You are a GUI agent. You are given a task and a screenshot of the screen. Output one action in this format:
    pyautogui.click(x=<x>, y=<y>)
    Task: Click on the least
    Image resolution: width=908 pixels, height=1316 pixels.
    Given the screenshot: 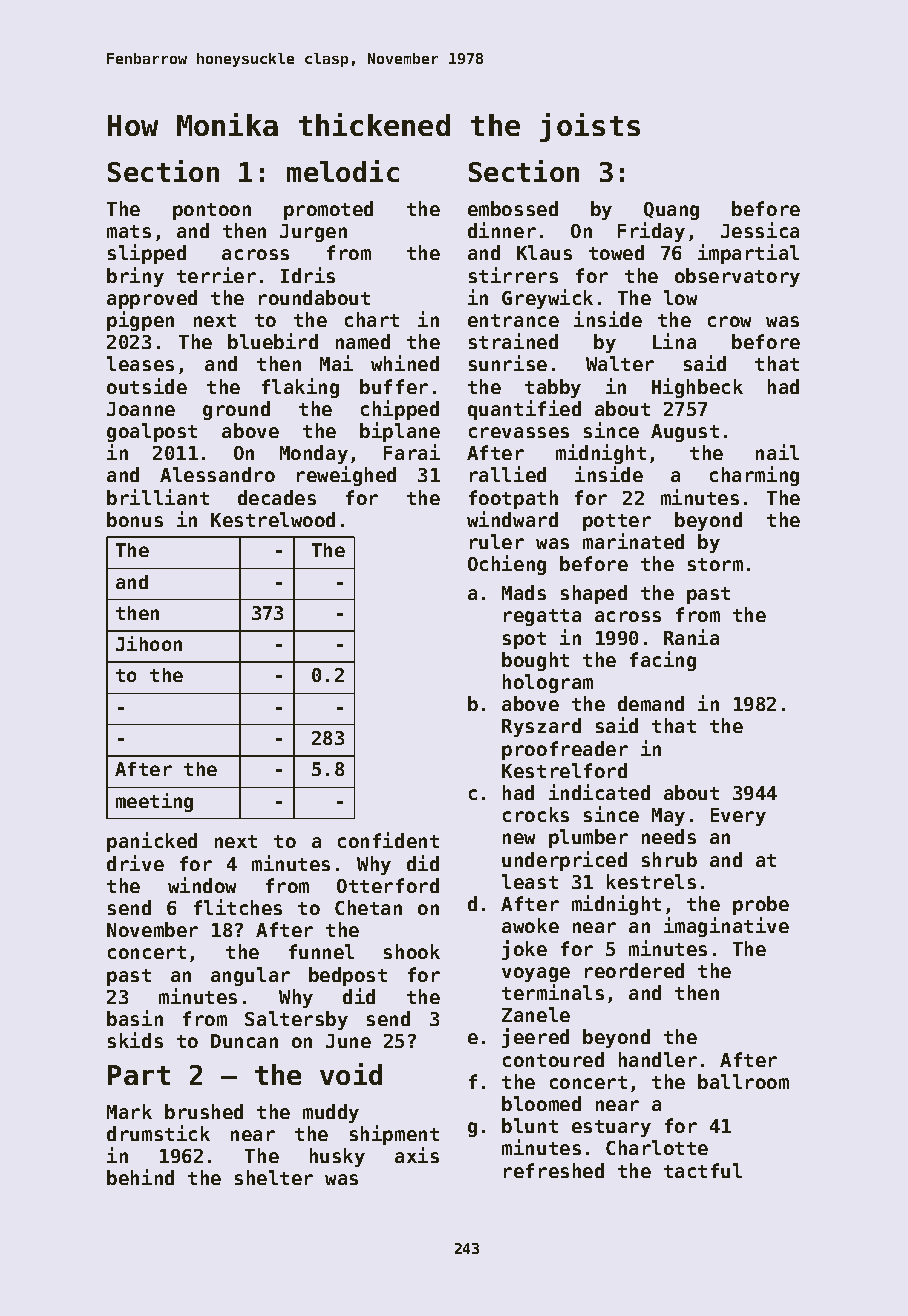 What is the action you would take?
    pyautogui.click(x=530, y=881)
